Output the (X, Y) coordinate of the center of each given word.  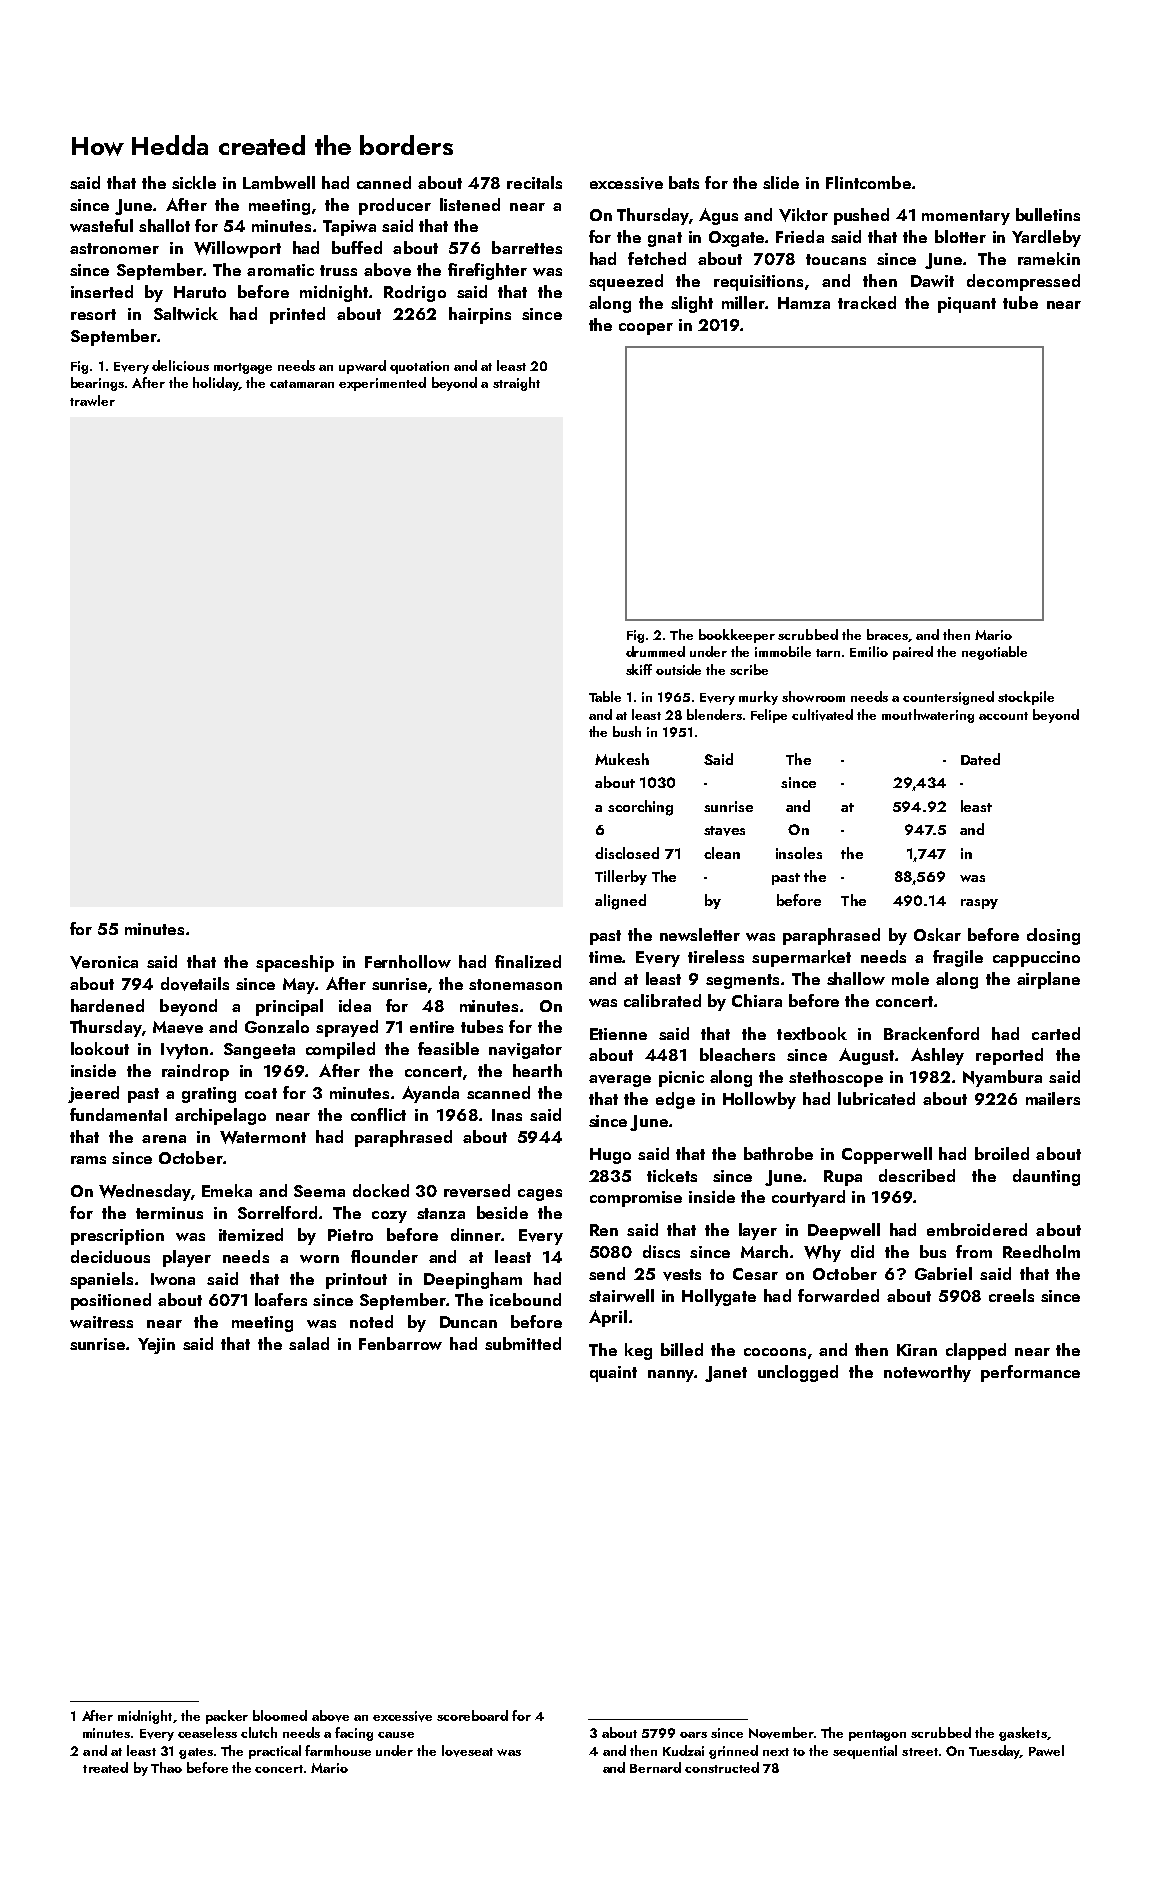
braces (887, 634)
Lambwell (279, 182)
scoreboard (472, 1715)
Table (605, 696)
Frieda (800, 236)
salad (309, 1343)
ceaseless (207, 1732)
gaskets (1023, 1734)
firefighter (487, 271)
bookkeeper (737, 636)
